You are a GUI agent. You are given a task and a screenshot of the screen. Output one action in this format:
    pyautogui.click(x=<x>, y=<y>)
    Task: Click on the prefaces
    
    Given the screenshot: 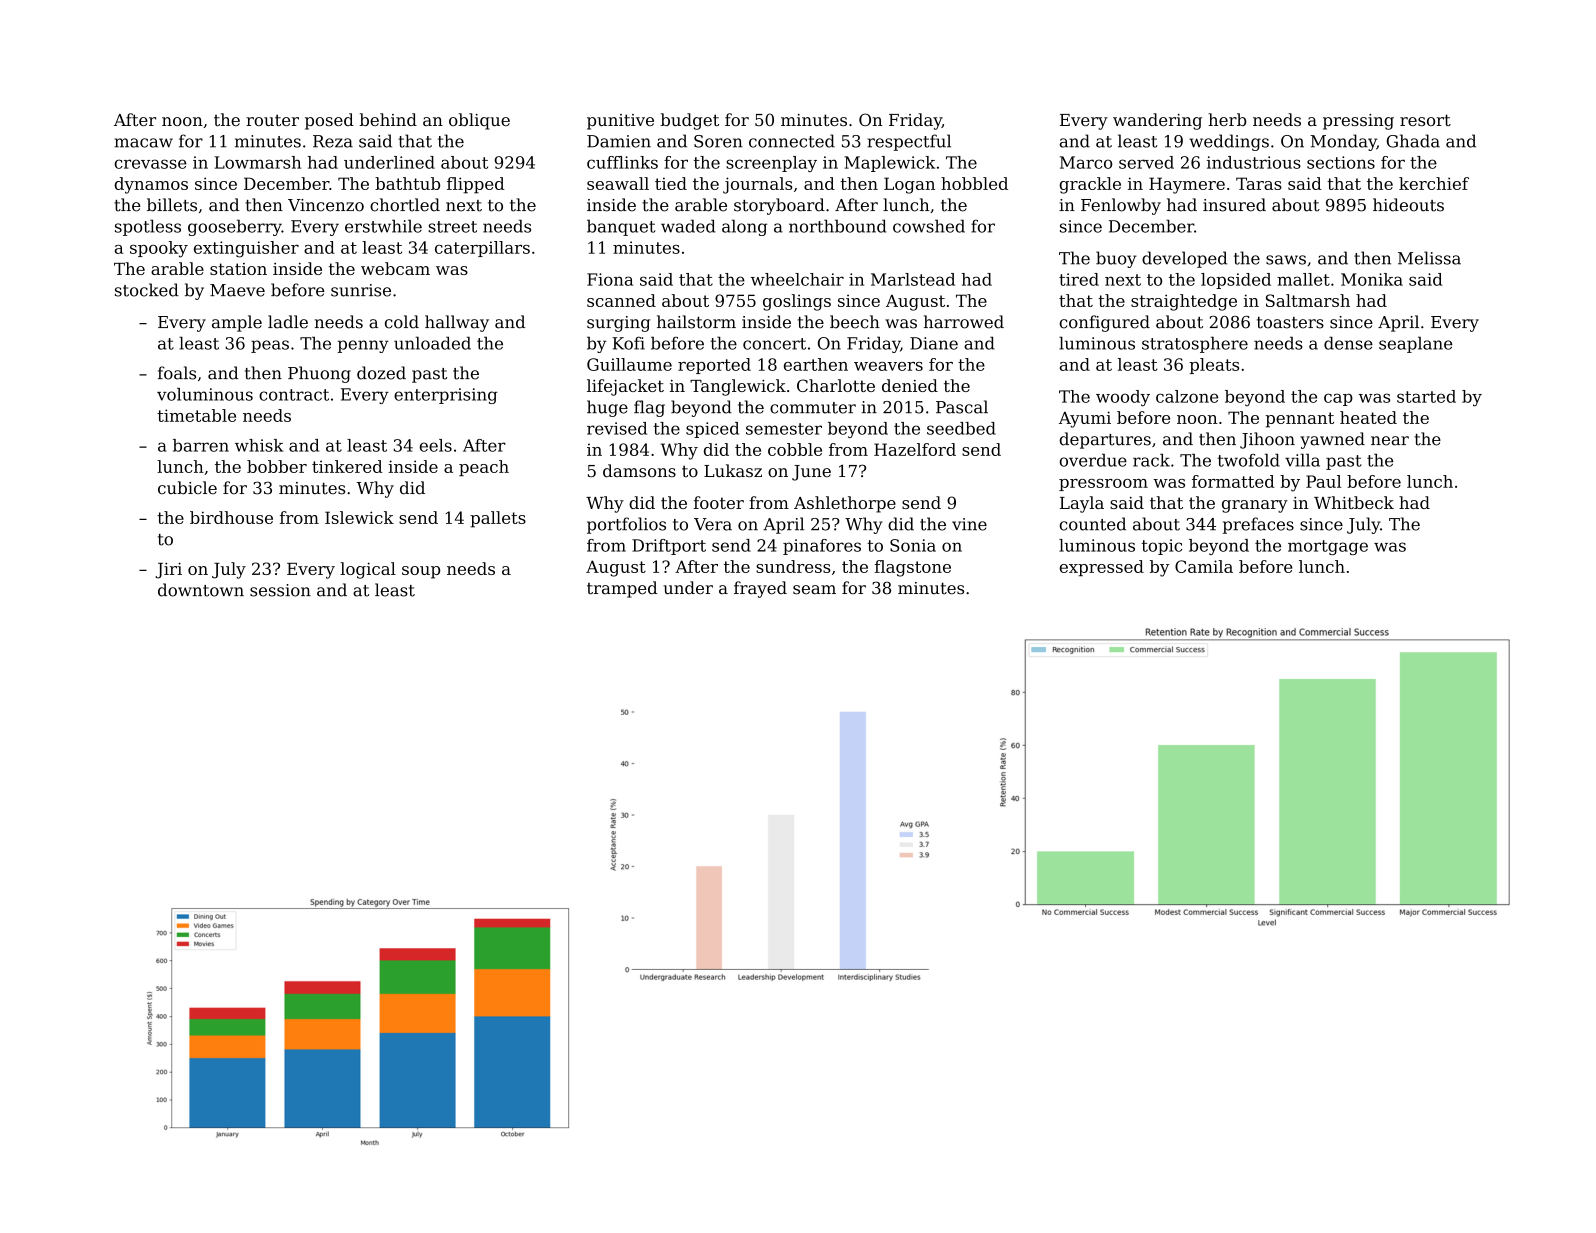 What is the action you would take?
    pyautogui.click(x=1258, y=525)
